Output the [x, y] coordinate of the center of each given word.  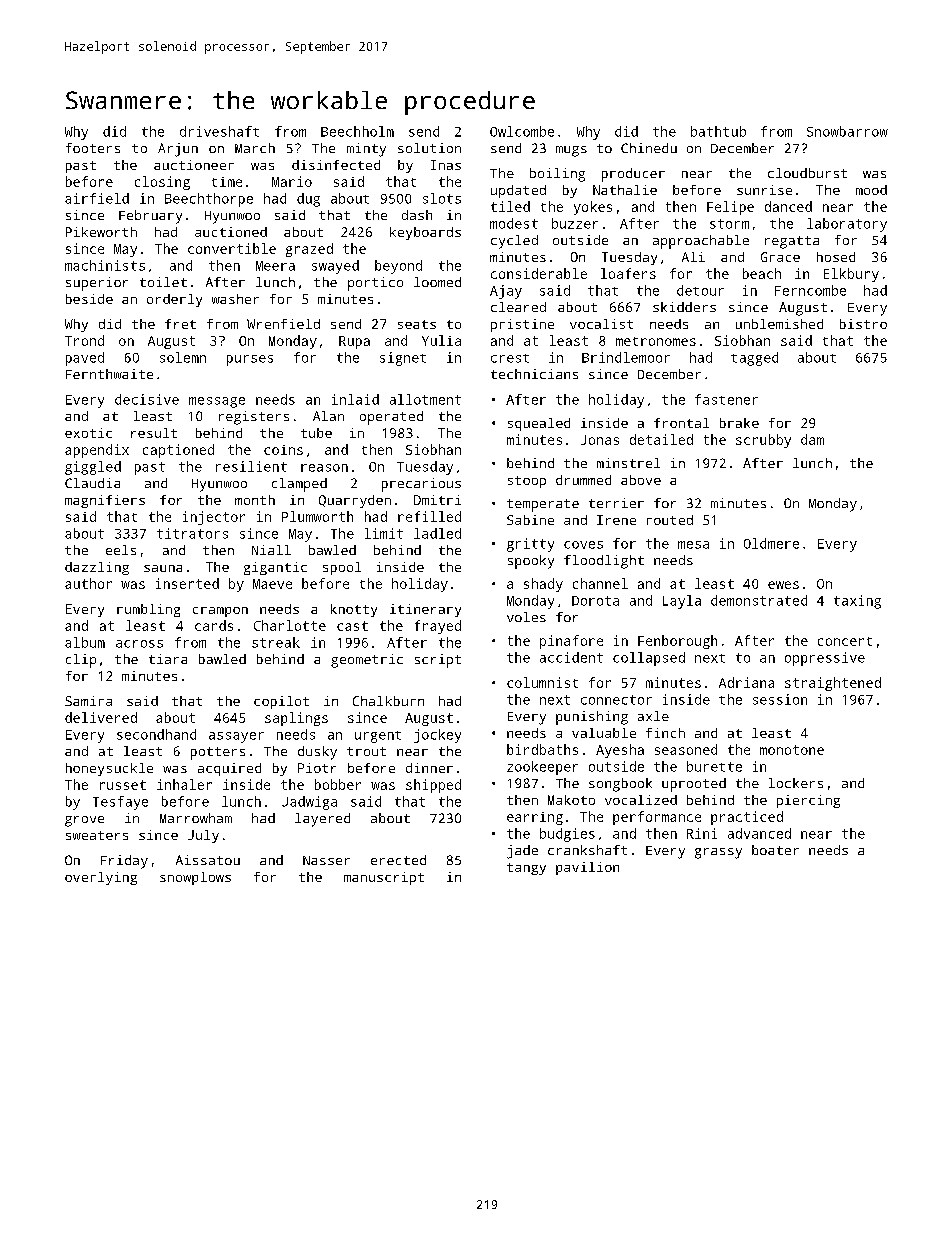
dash [417, 215]
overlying [101, 878]
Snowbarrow [847, 131]
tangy [526, 869]
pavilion [587, 868]
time [227, 182]
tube [316, 433]
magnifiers [105, 501]
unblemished [779, 324]
